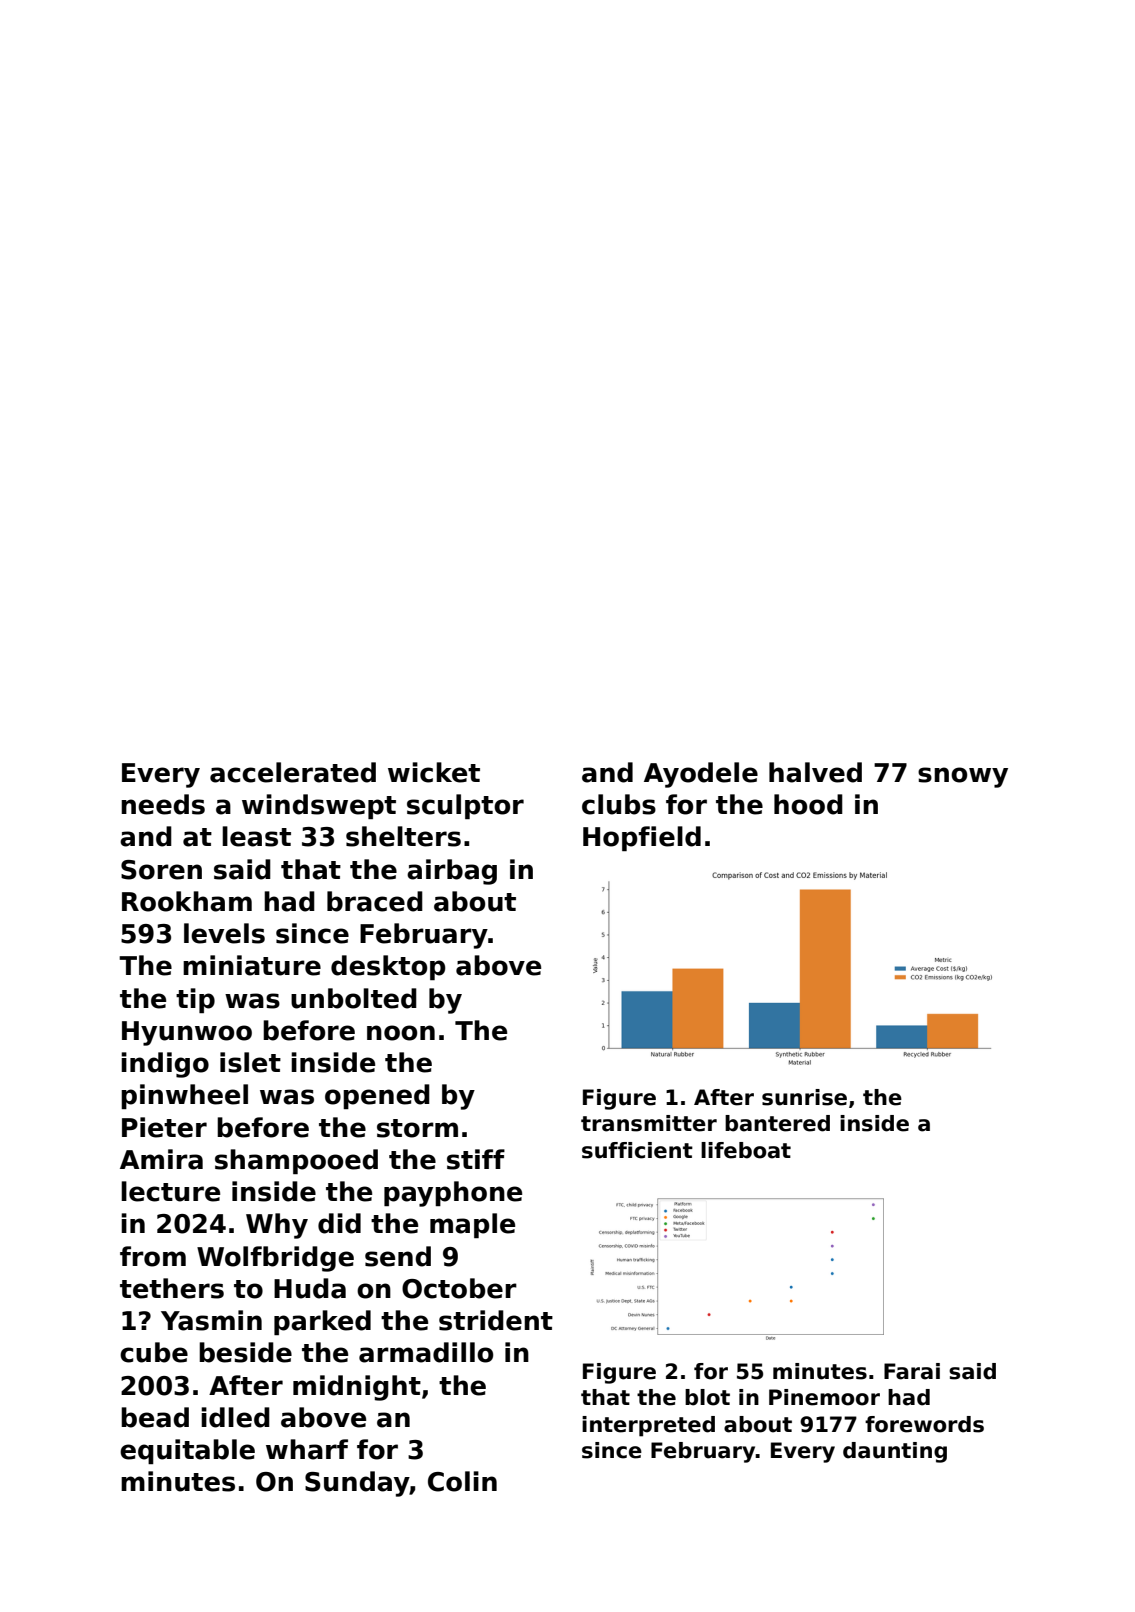 The image size is (1135, 1612). What do you see at coordinates (701, 775) in the screenshot?
I see `Ayodele` at bounding box center [701, 775].
